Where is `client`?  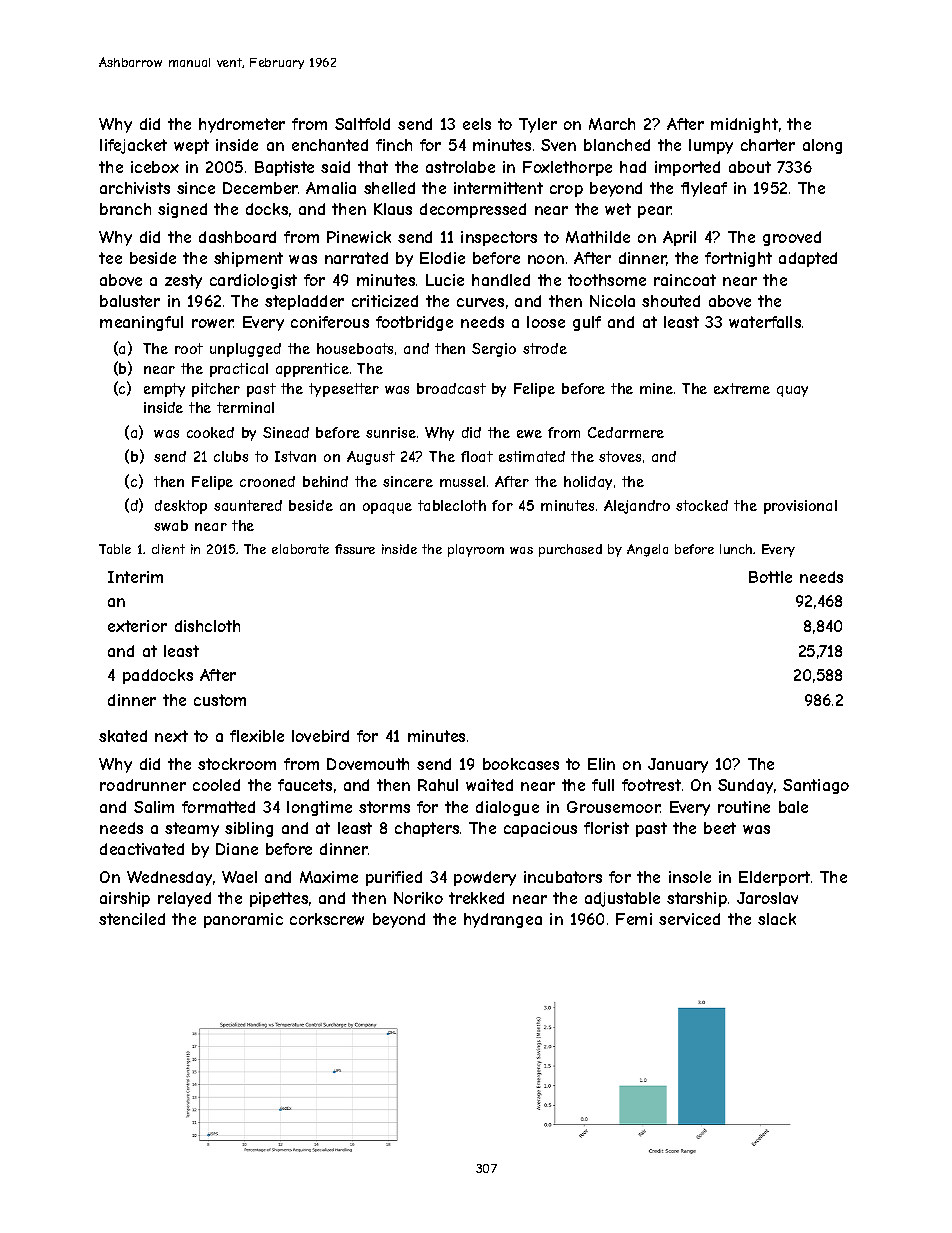
client is located at coordinates (168, 549).
